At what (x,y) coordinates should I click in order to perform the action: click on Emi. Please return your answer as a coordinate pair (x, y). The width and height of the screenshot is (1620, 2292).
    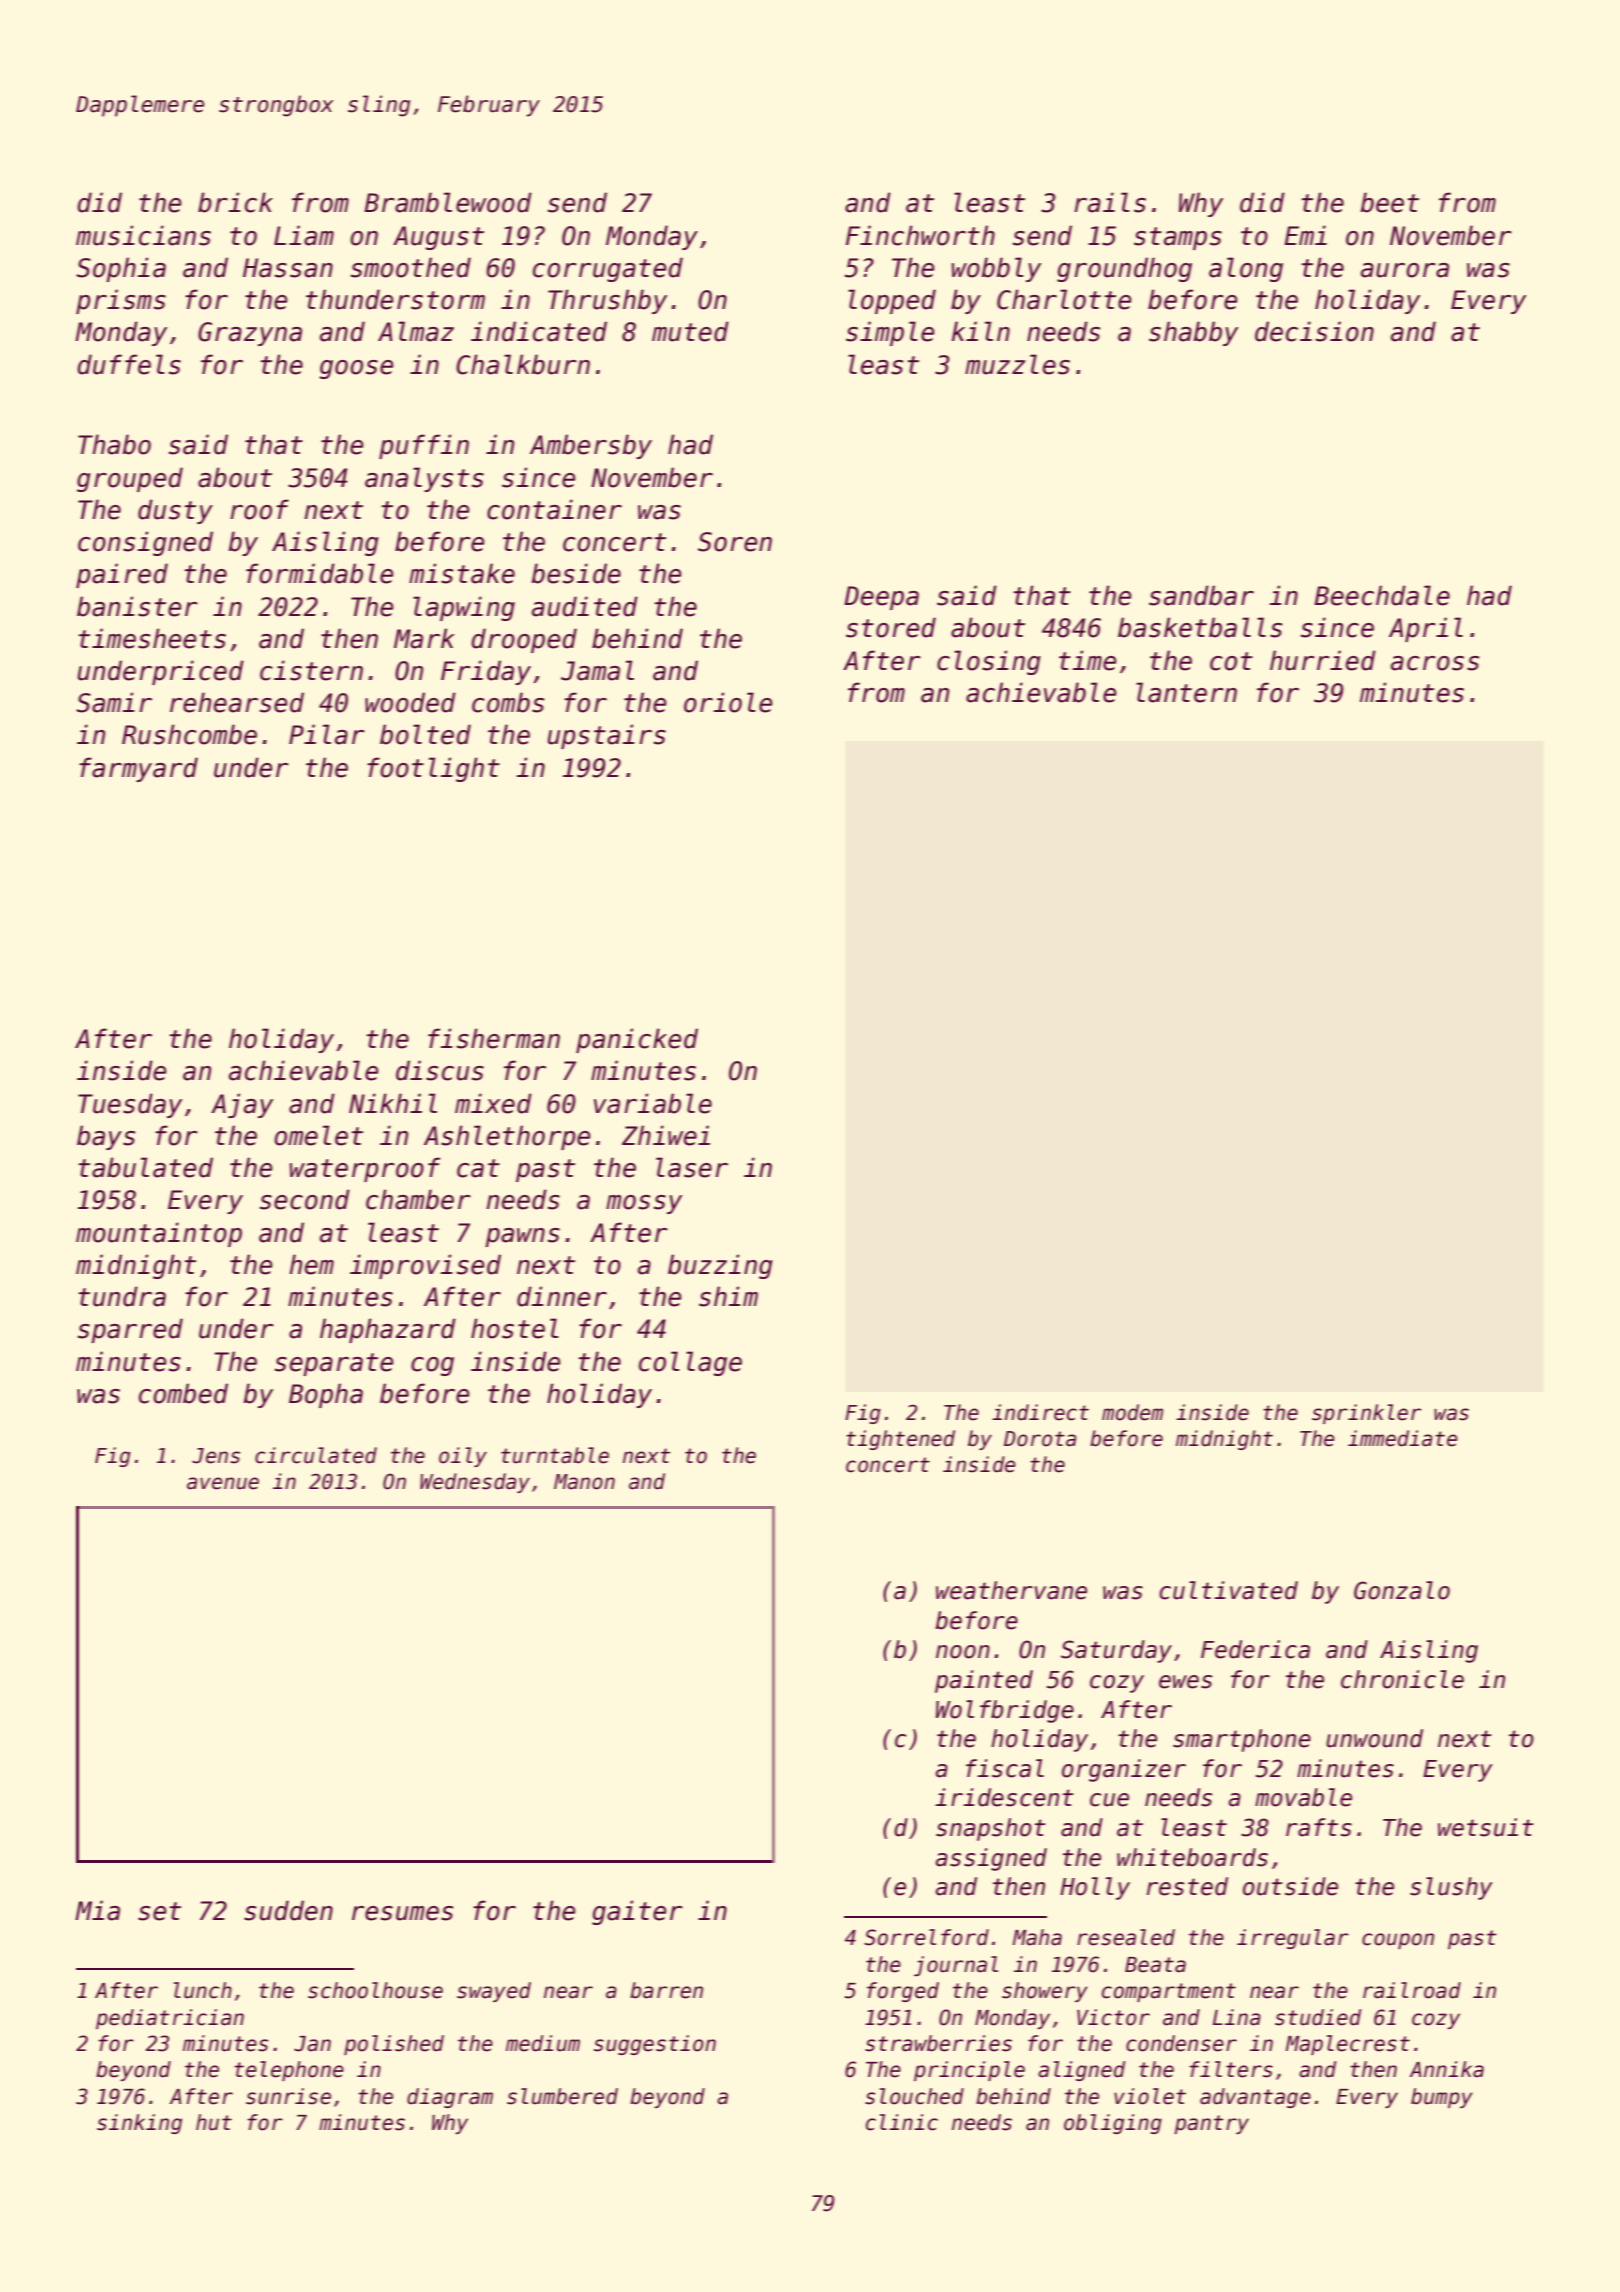
    Looking at the image, I should click on (1305, 235).
